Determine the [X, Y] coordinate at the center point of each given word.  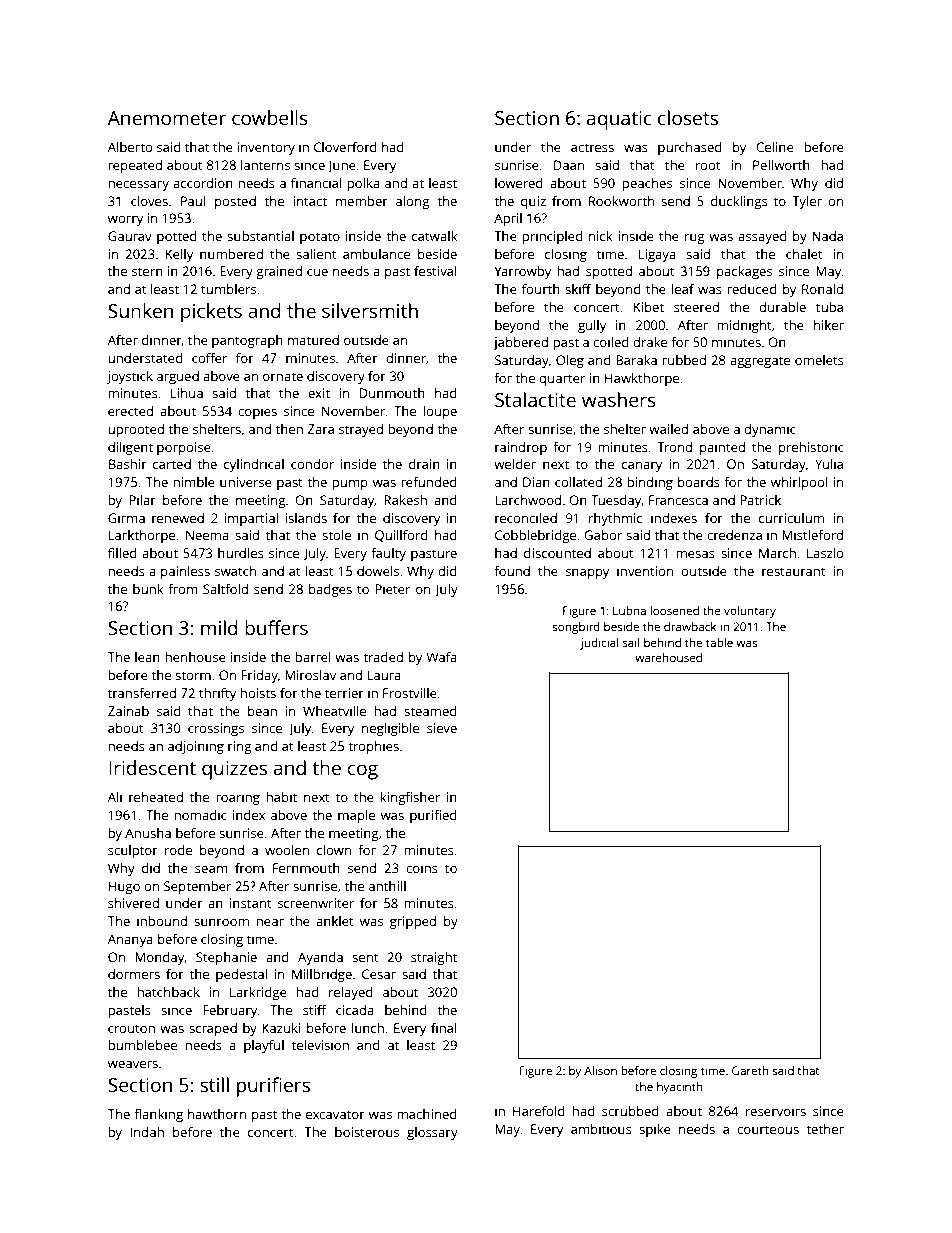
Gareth [750, 1070]
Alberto [130, 147]
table [719, 642]
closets [688, 117]
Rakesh [405, 500]
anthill [387, 886]
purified [433, 816]
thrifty [217, 694]
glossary [432, 1133]
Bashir [128, 464]
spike [655, 1130]
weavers [133, 1064]
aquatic [619, 120]
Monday [160, 958]
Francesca [678, 500]
